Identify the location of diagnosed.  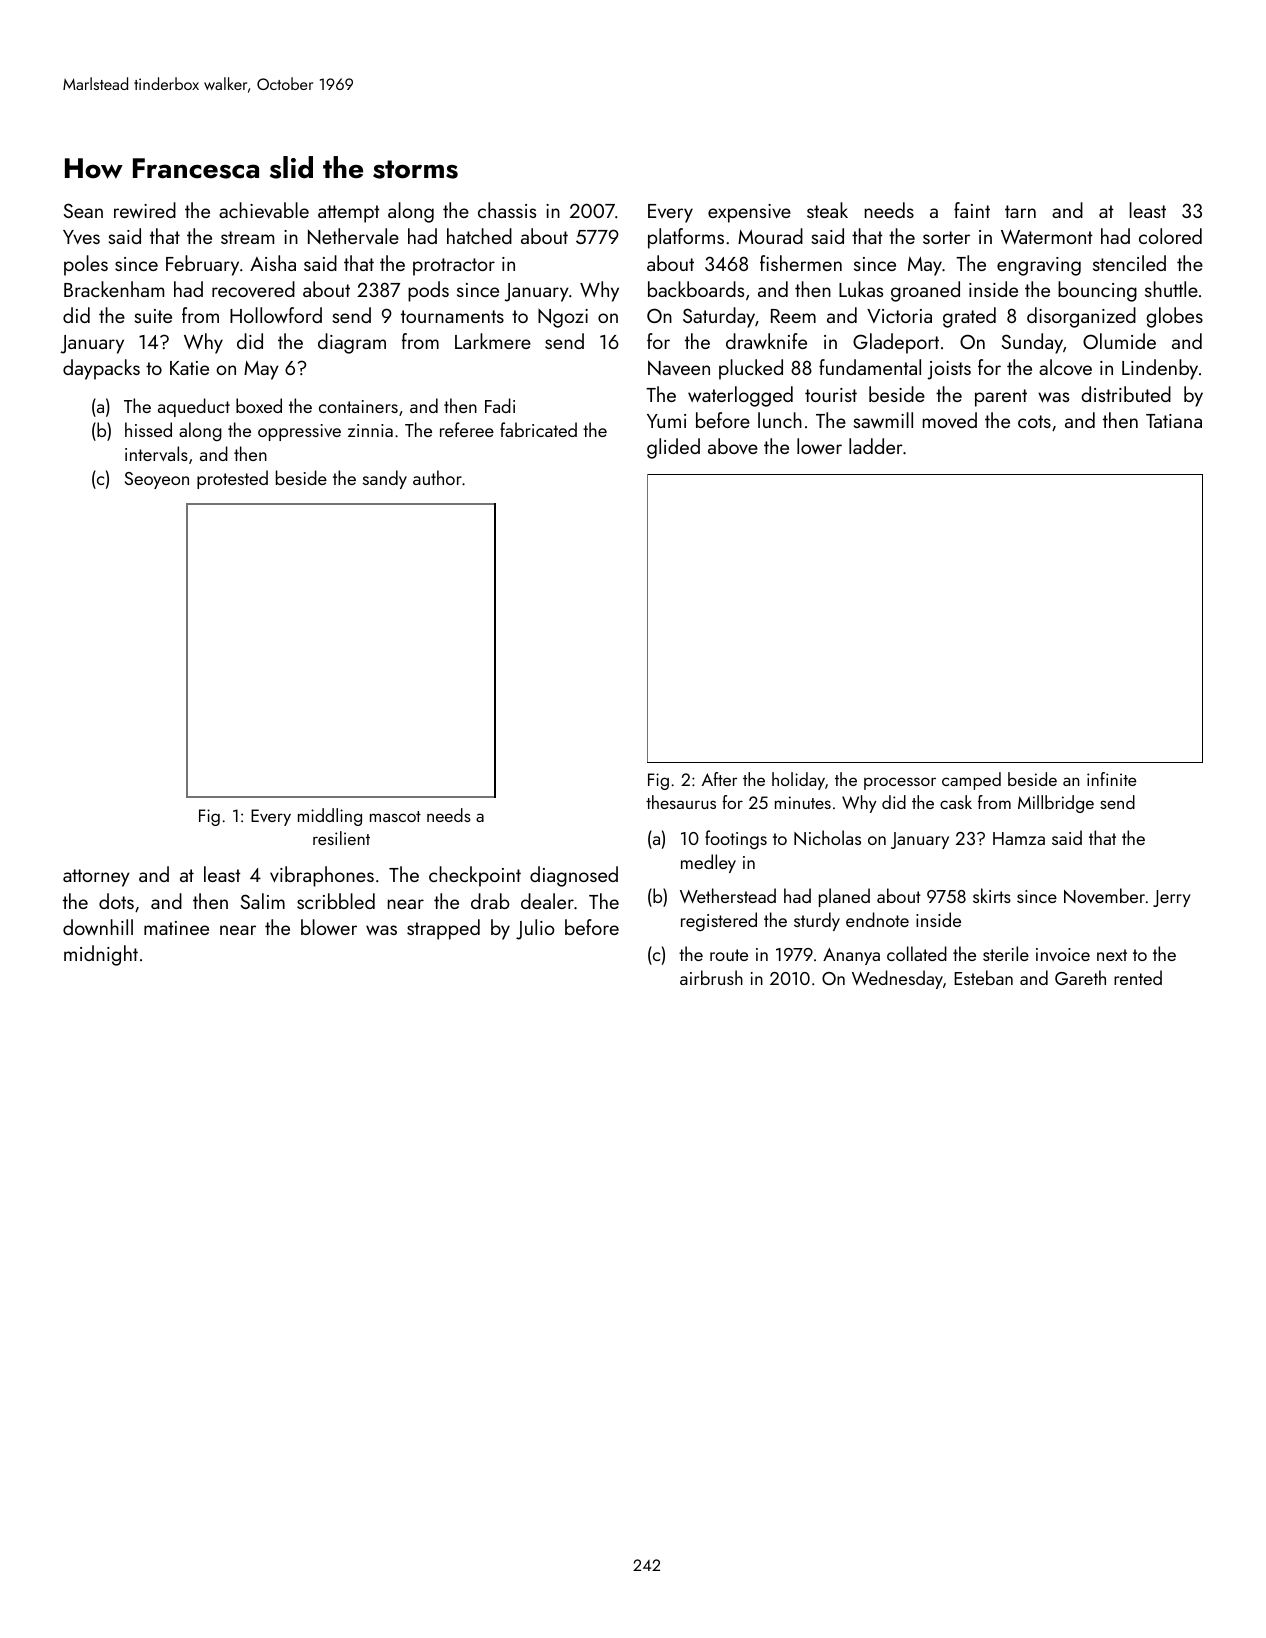
(574, 876).
